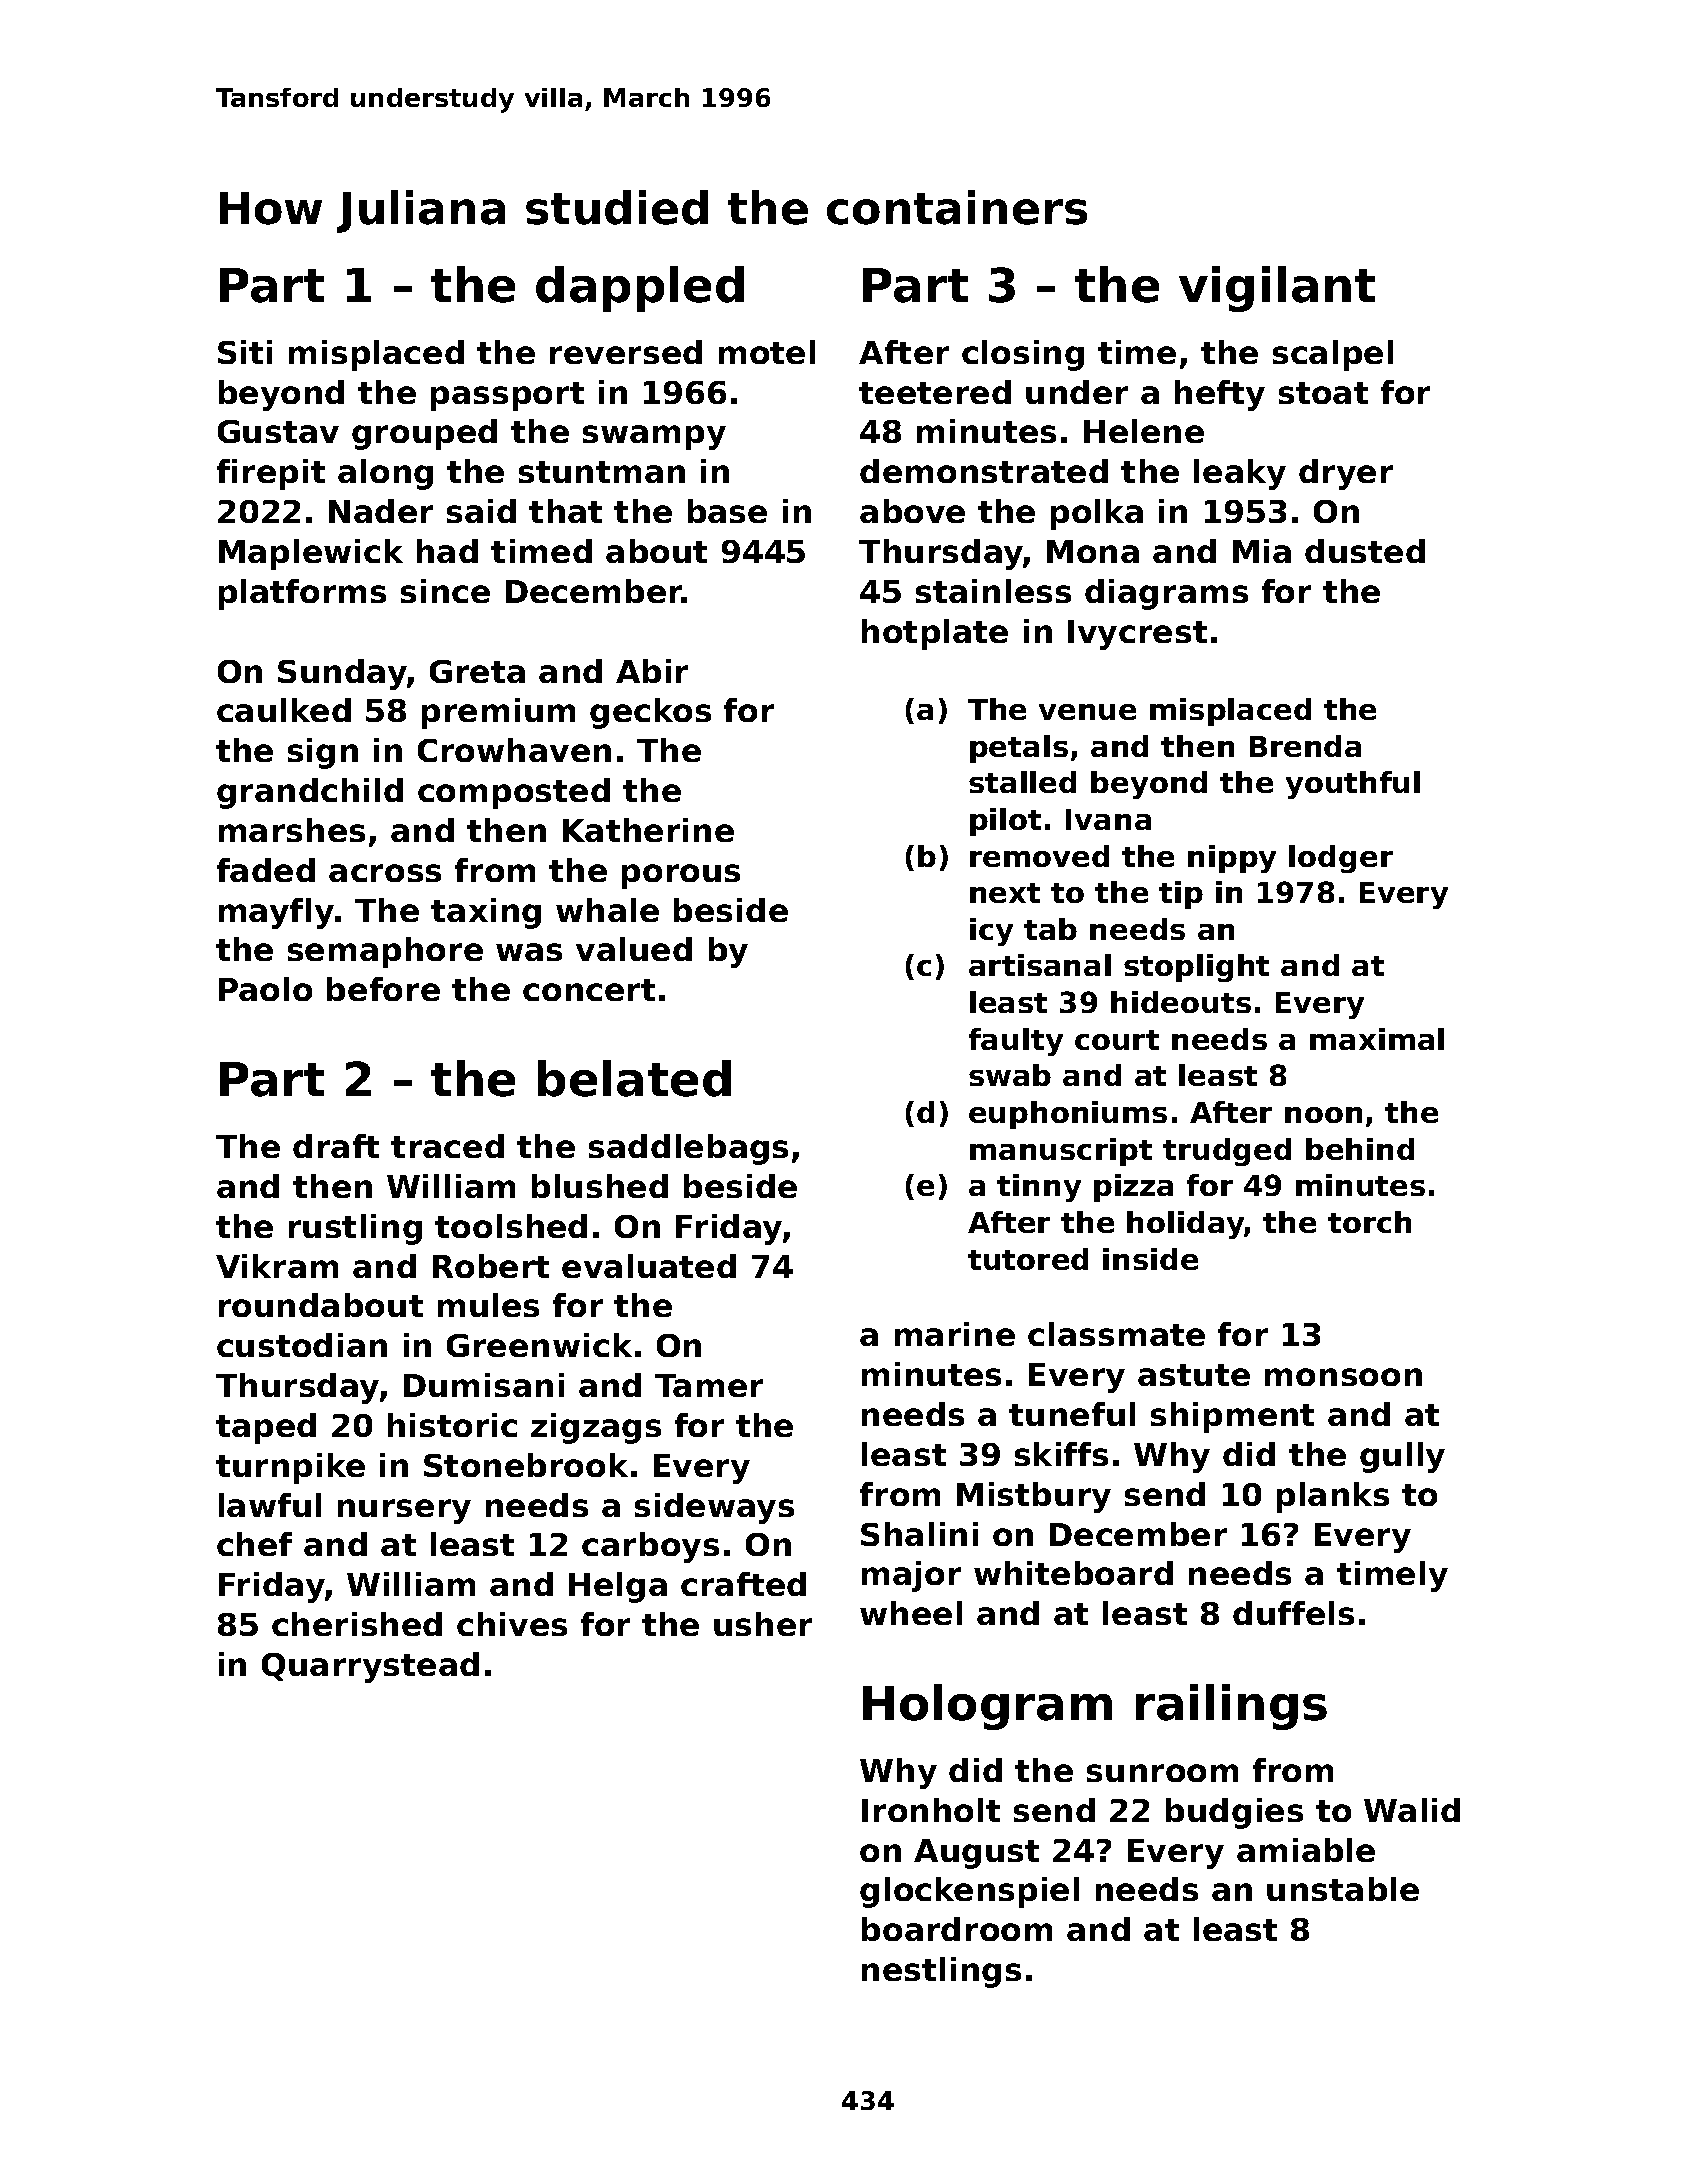 This screenshot has height=2178, width=1683. What do you see at coordinates (743, 1584) in the screenshot?
I see `crafted` at bounding box center [743, 1584].
